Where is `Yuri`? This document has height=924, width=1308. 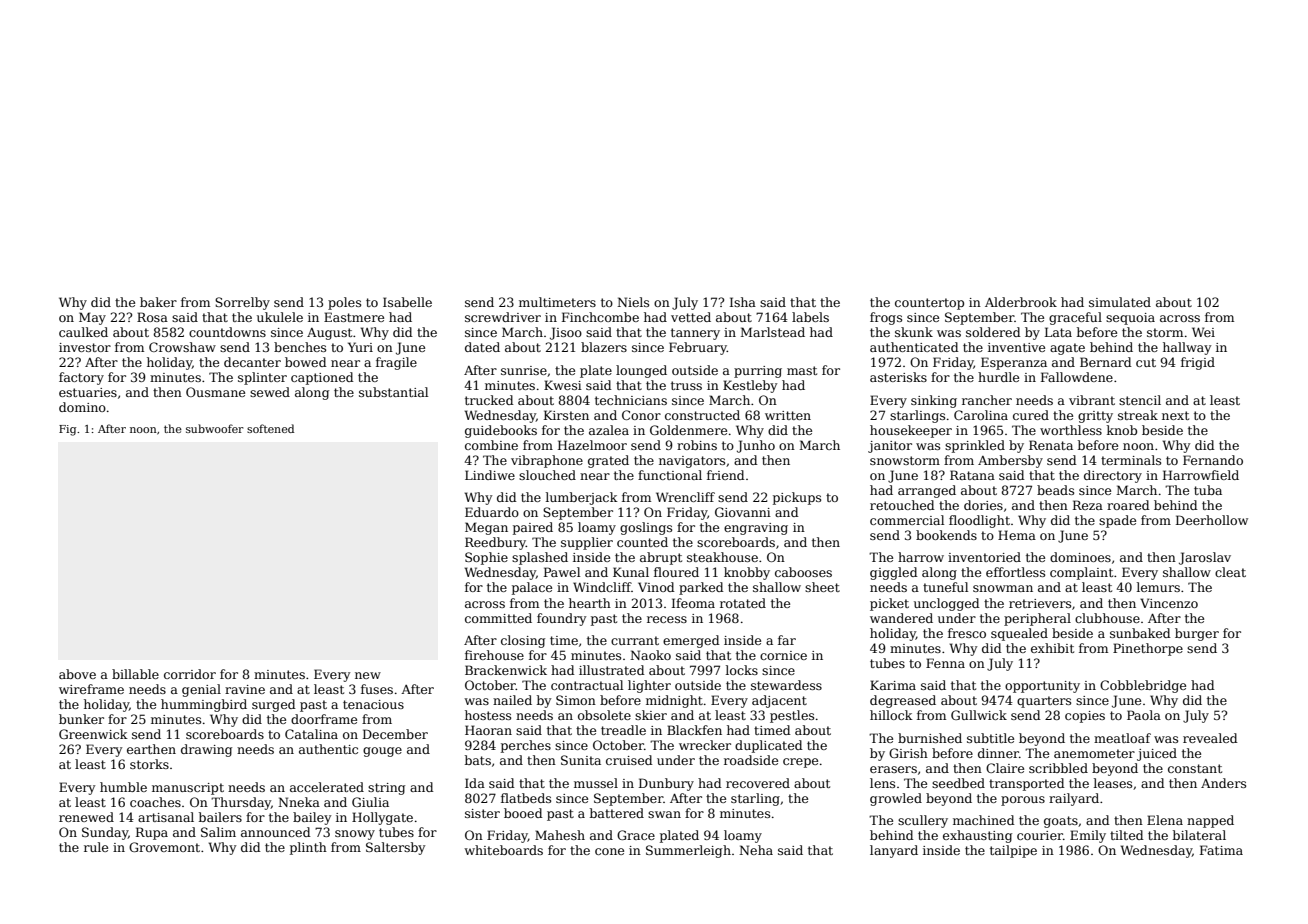
Yuri is located at coordinates (360, 347).
